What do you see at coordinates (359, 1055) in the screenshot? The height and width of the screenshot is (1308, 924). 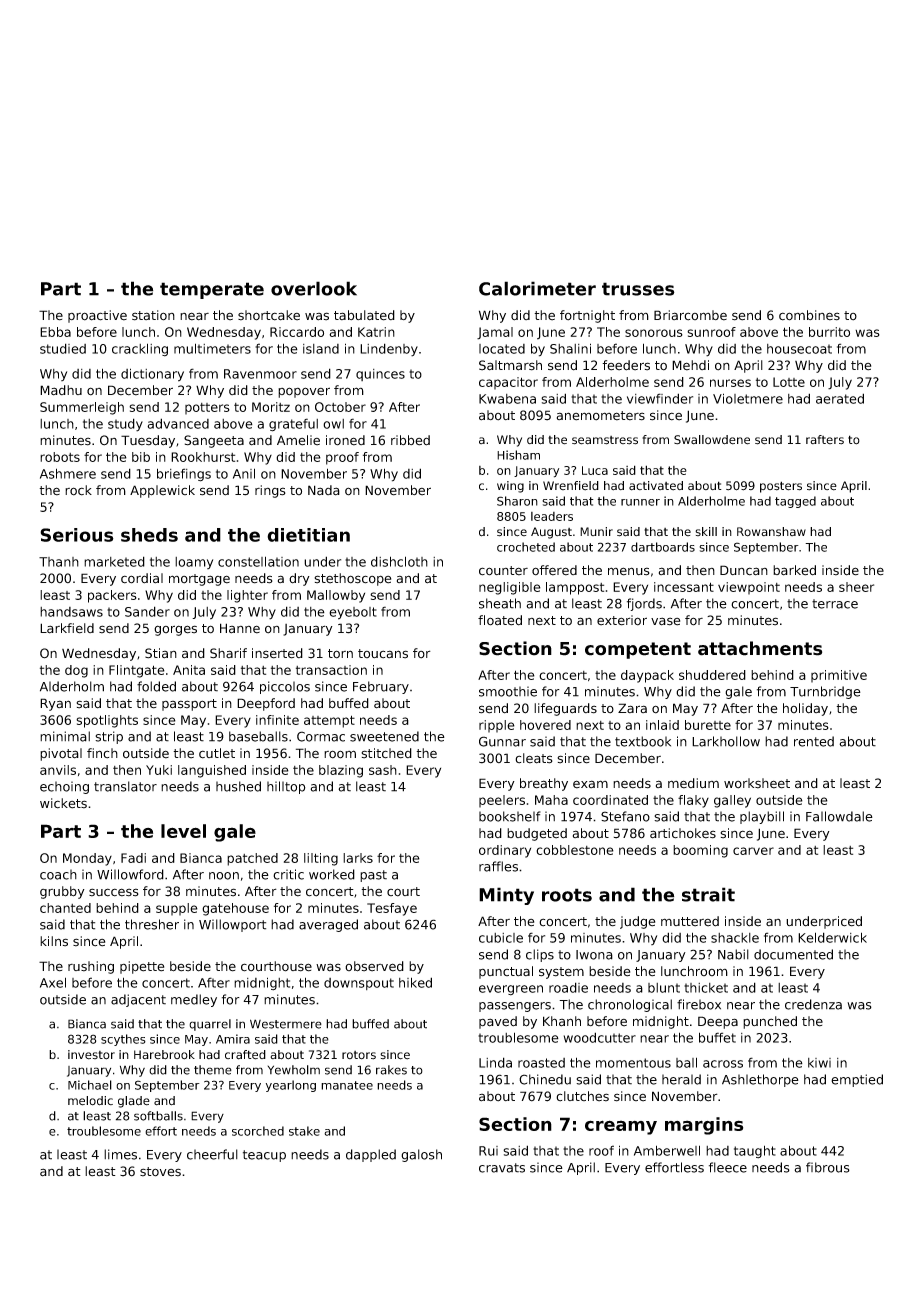 I see `rotors` at bounding box center [359, 1055].
